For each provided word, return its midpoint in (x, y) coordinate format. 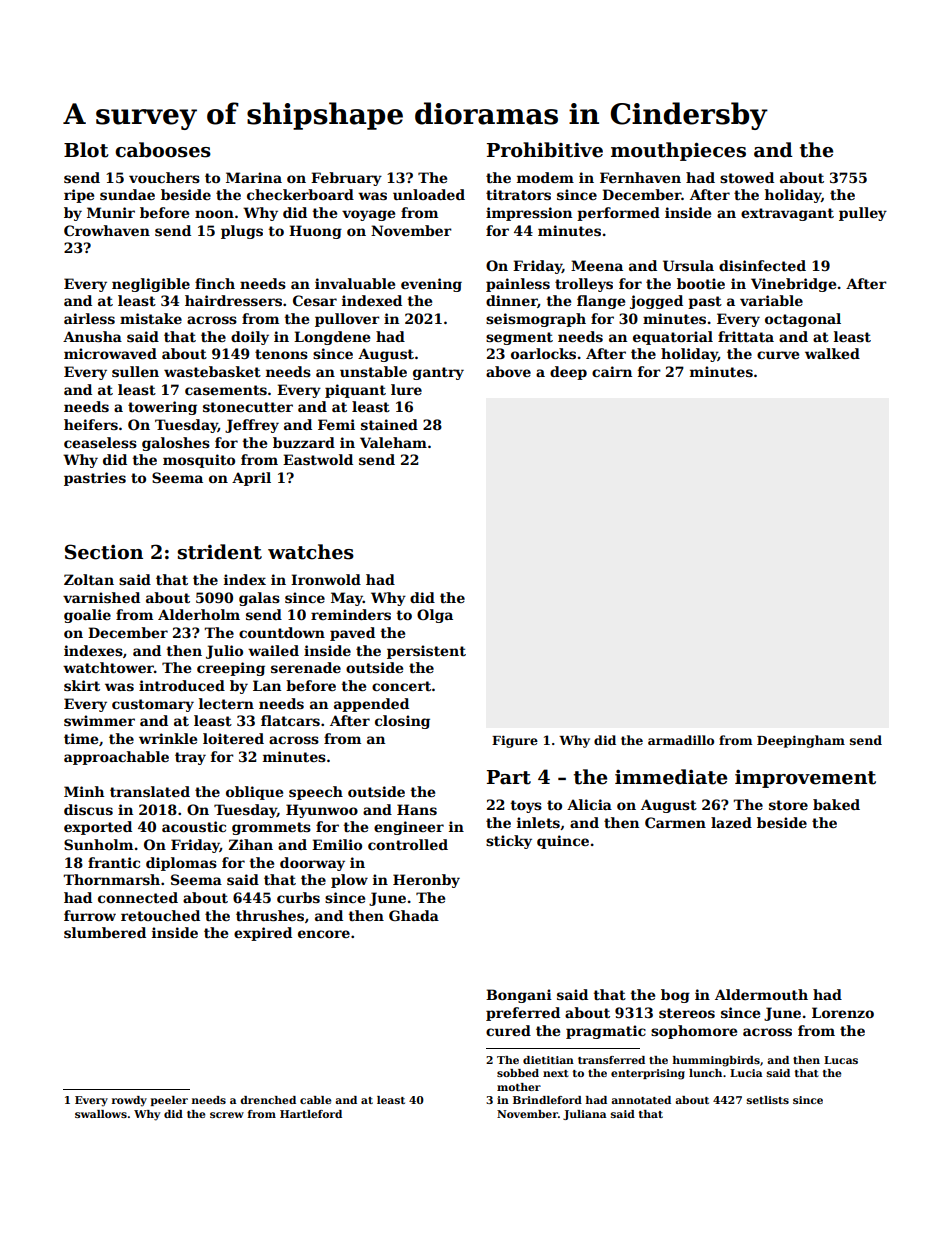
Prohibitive (545, 150)
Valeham (393, 442)
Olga (435, 616)
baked (836, 804)
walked (832, 353)
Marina (254, 177)
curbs (298, 897)
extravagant (787, 214)
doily (250, 338)
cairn (612, 371)
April (251, 479)
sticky (509, 842)
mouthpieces (678, 151)
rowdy (129, 1101)
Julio (224, 652)
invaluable (355, 283)
